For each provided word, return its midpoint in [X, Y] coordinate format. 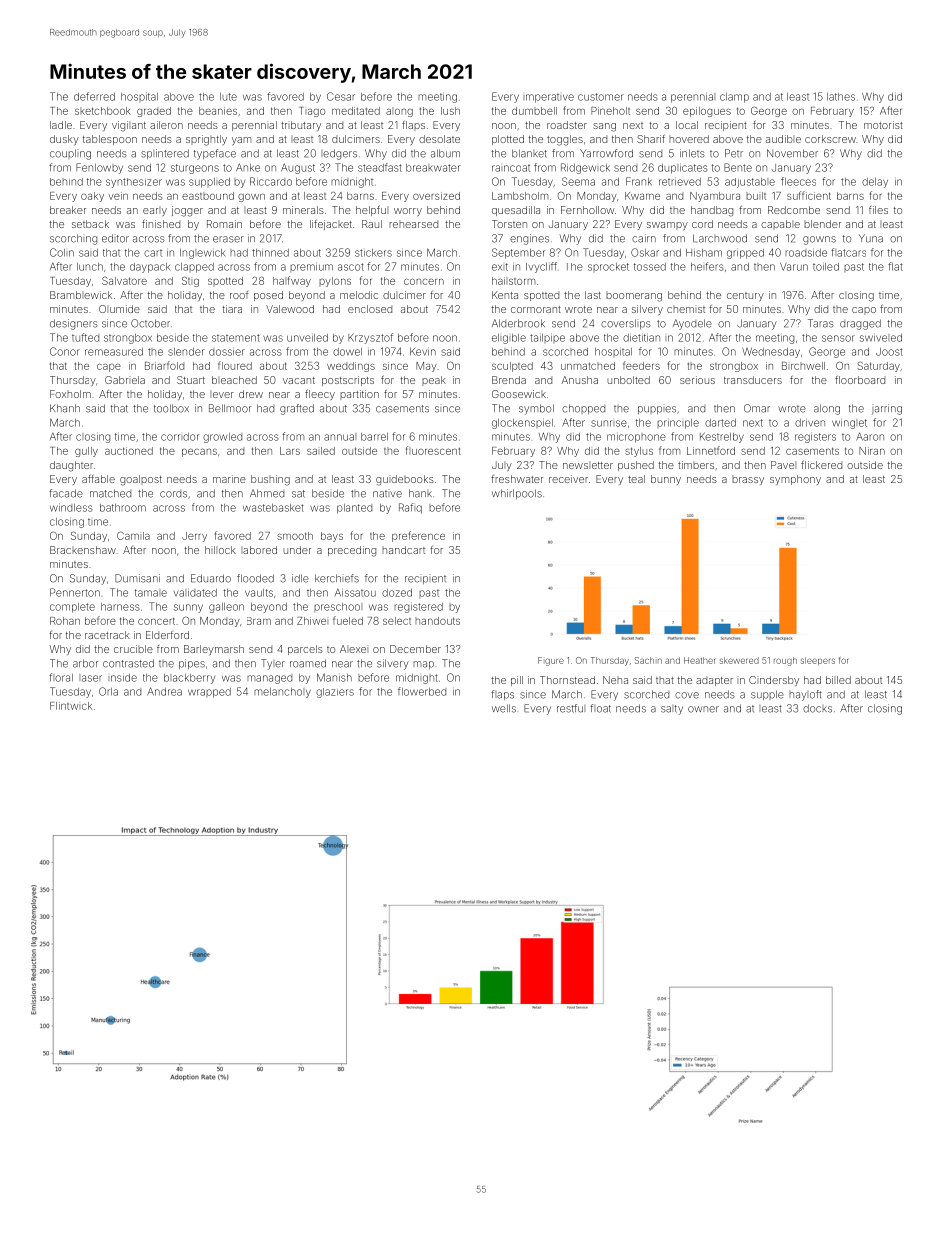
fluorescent [433, 450]
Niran [872, 451]
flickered [821, 465]
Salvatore [124, 281]
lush [450, 111]
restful [571, 708]
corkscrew [830, 139]
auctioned [129, 451]
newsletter [588, 465]
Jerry [194, 537]
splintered [165, 154]
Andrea [164, 691]
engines [529, 239]
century [745, 296]
